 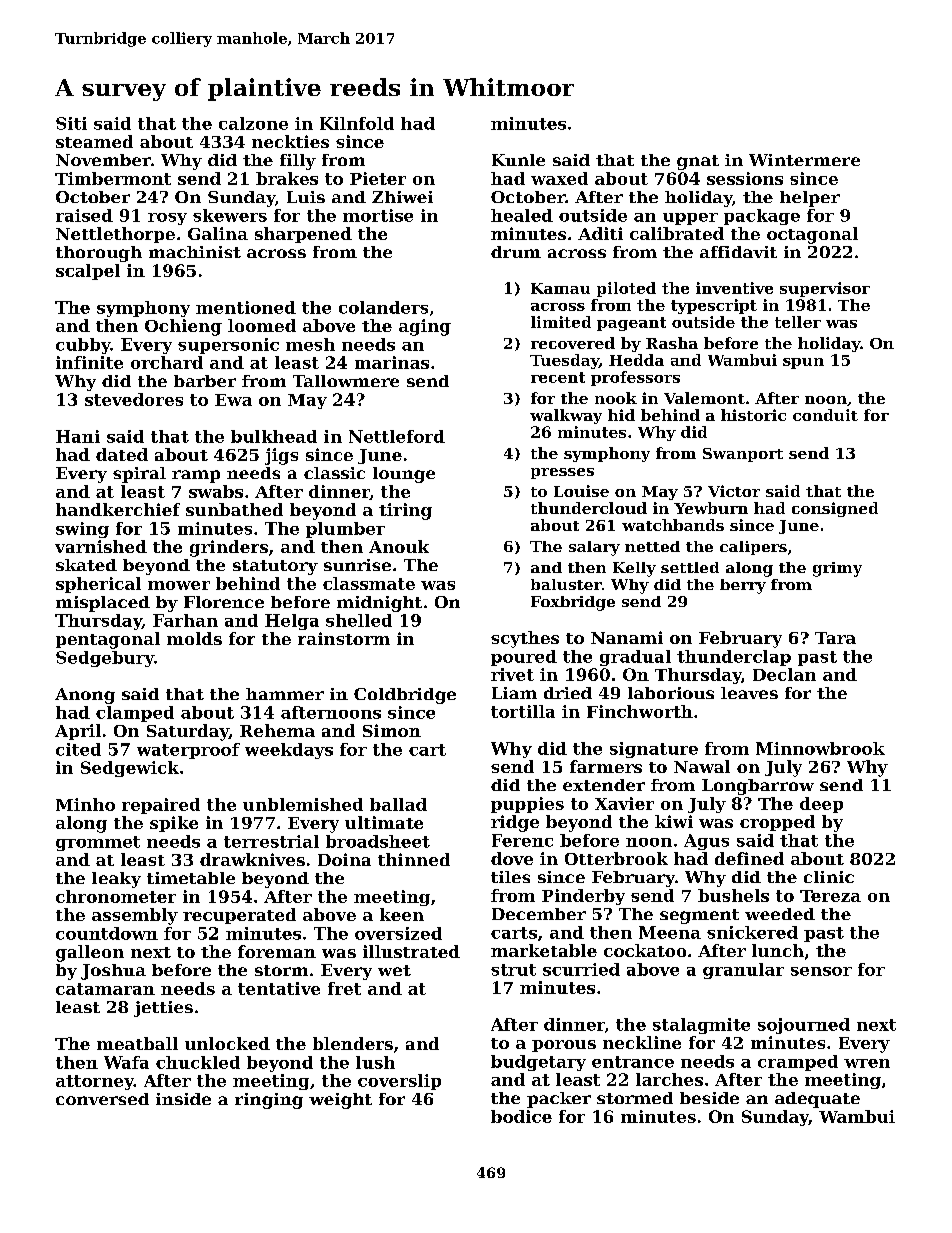 I want to click on Wintermere, so click(x=804, y=160).
